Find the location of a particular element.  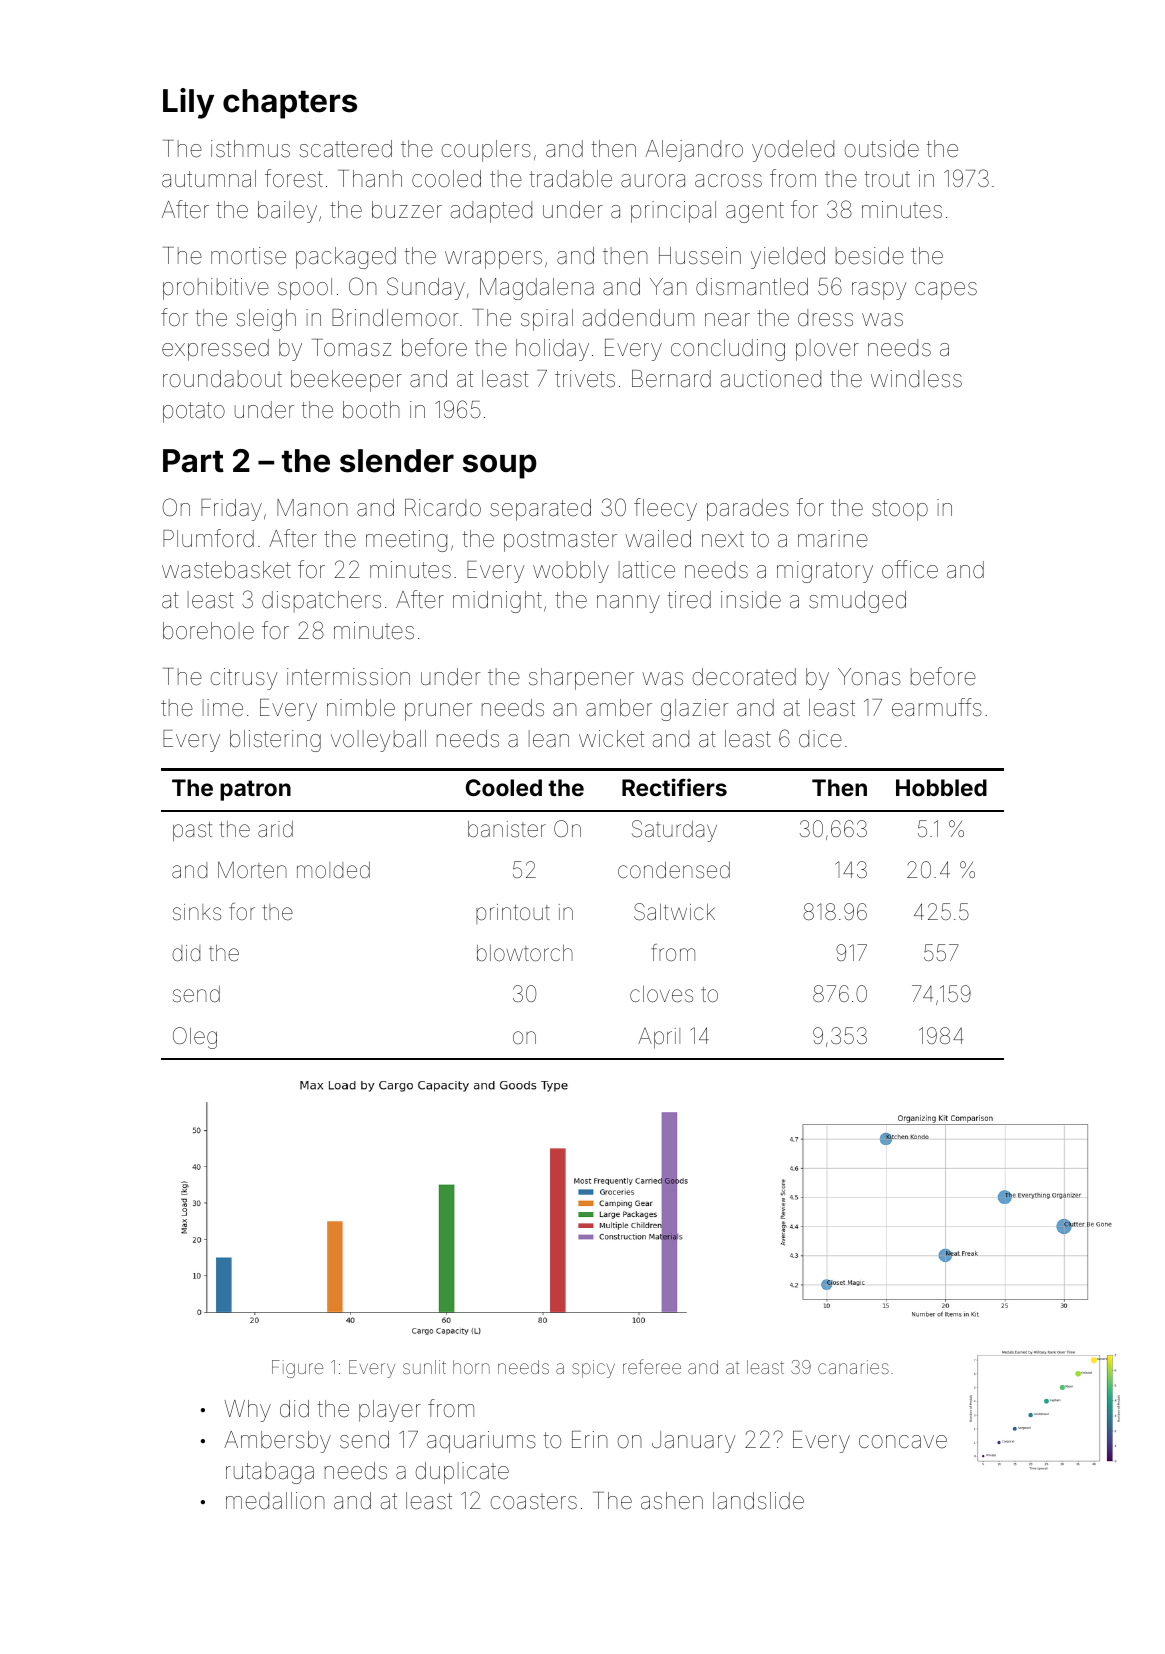

couplers is located at coordinates (486, 151).
